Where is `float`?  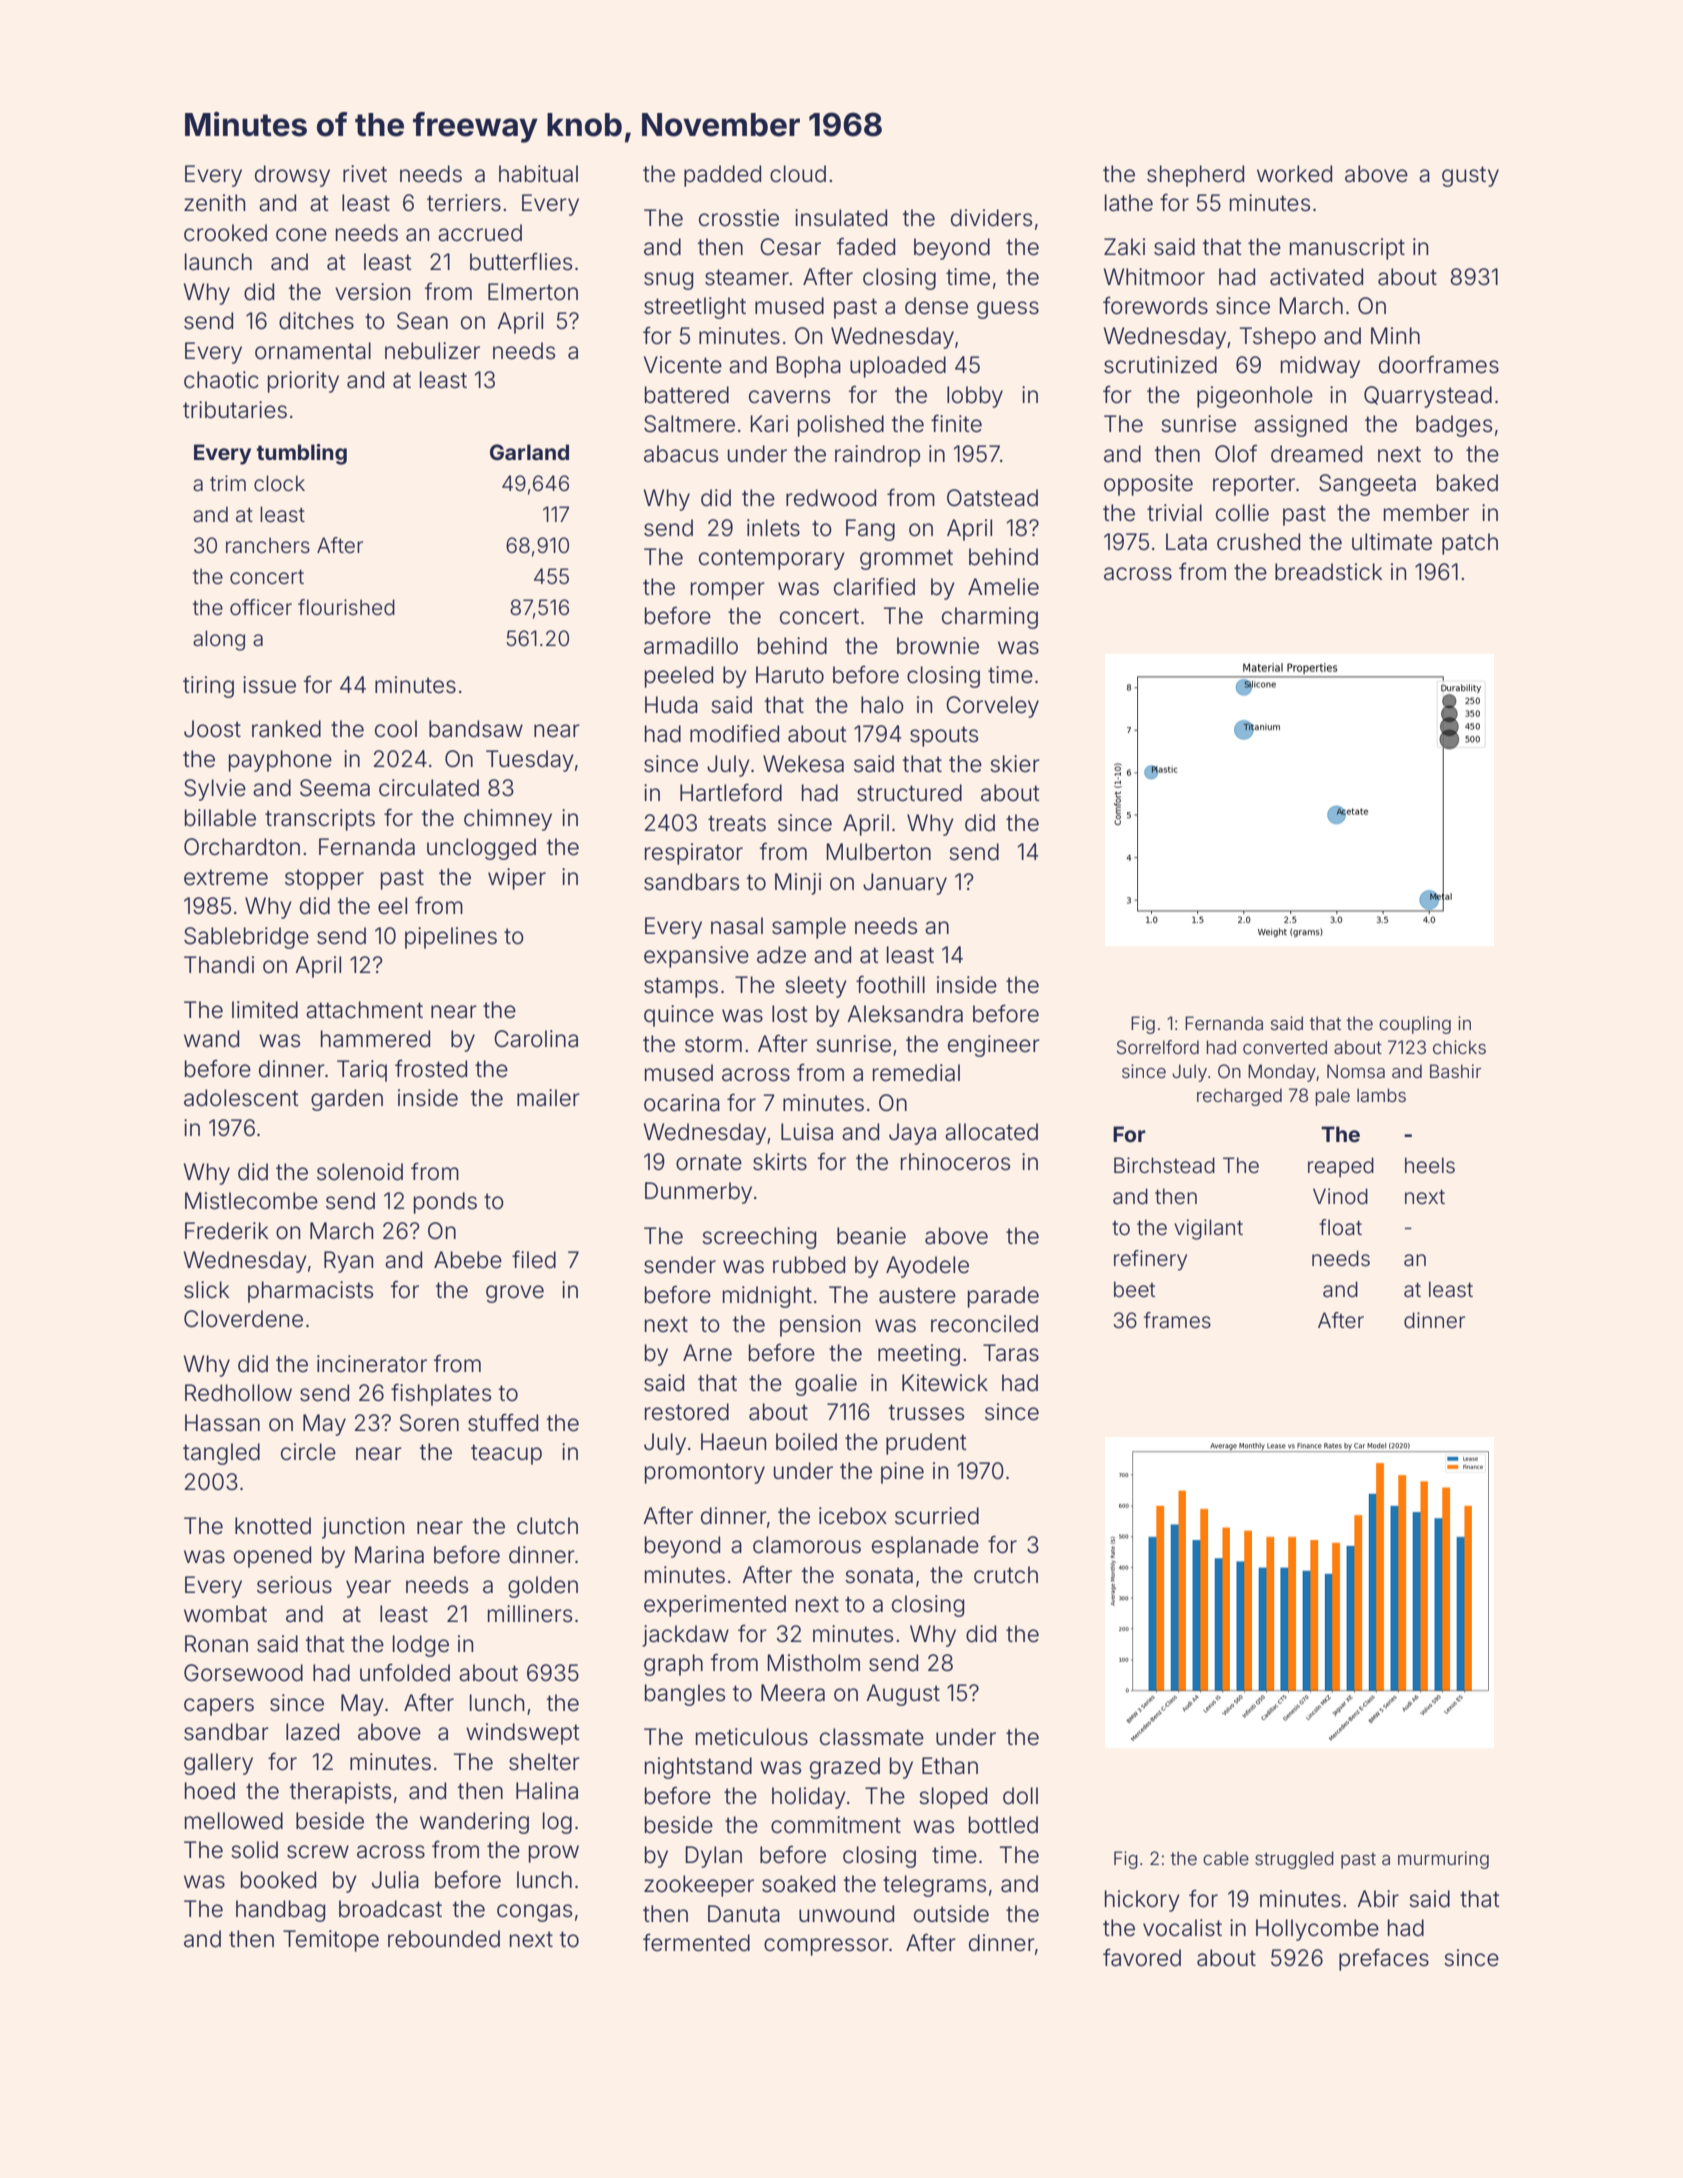 float is located at coordinates (1340, 1227).
